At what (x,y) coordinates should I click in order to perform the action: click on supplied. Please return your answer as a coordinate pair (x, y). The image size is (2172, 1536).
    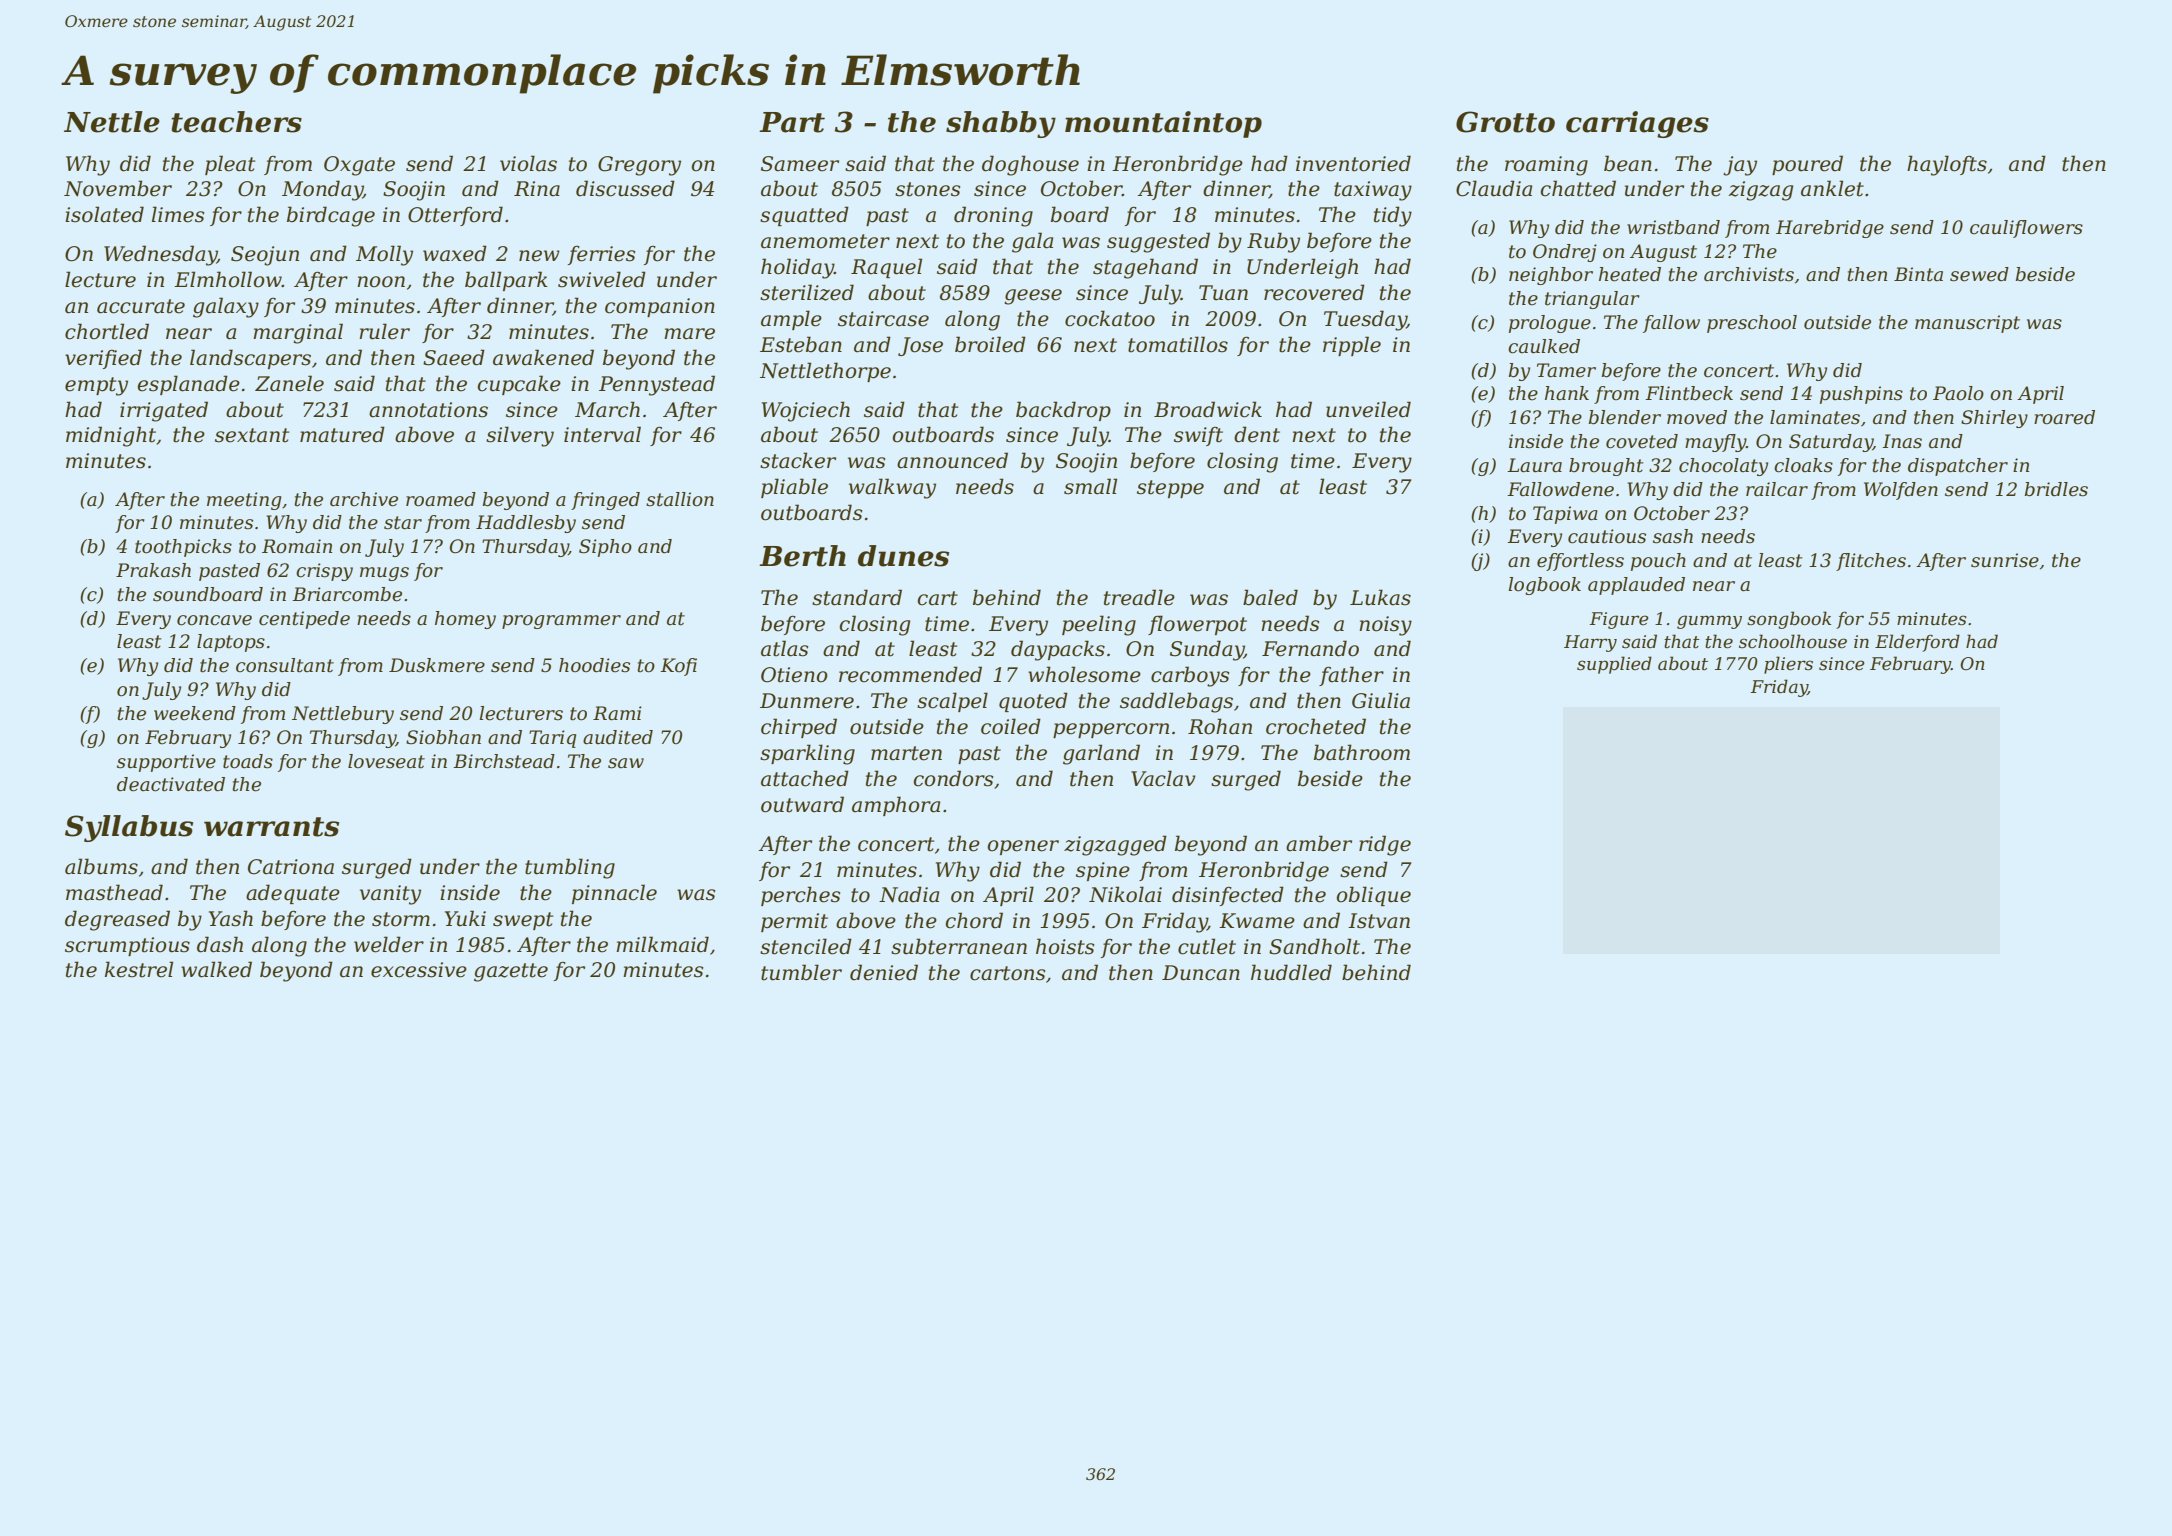
    Looking at the image, I should click on (1614, 665).
